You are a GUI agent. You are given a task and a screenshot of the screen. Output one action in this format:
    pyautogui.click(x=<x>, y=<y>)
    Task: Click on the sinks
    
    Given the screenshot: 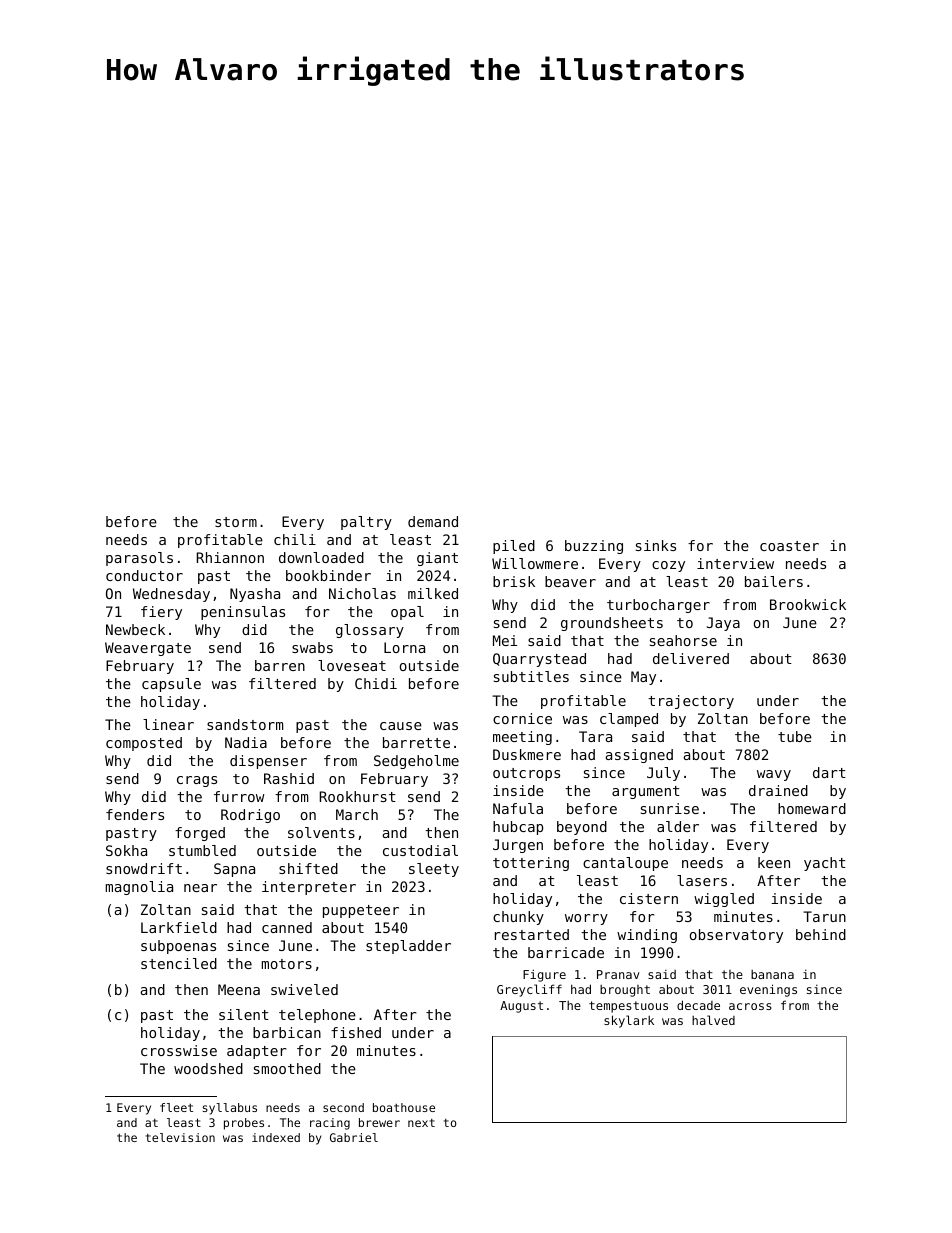 What is the action you would take?
    pyautogui.click(x=656, y=545)
